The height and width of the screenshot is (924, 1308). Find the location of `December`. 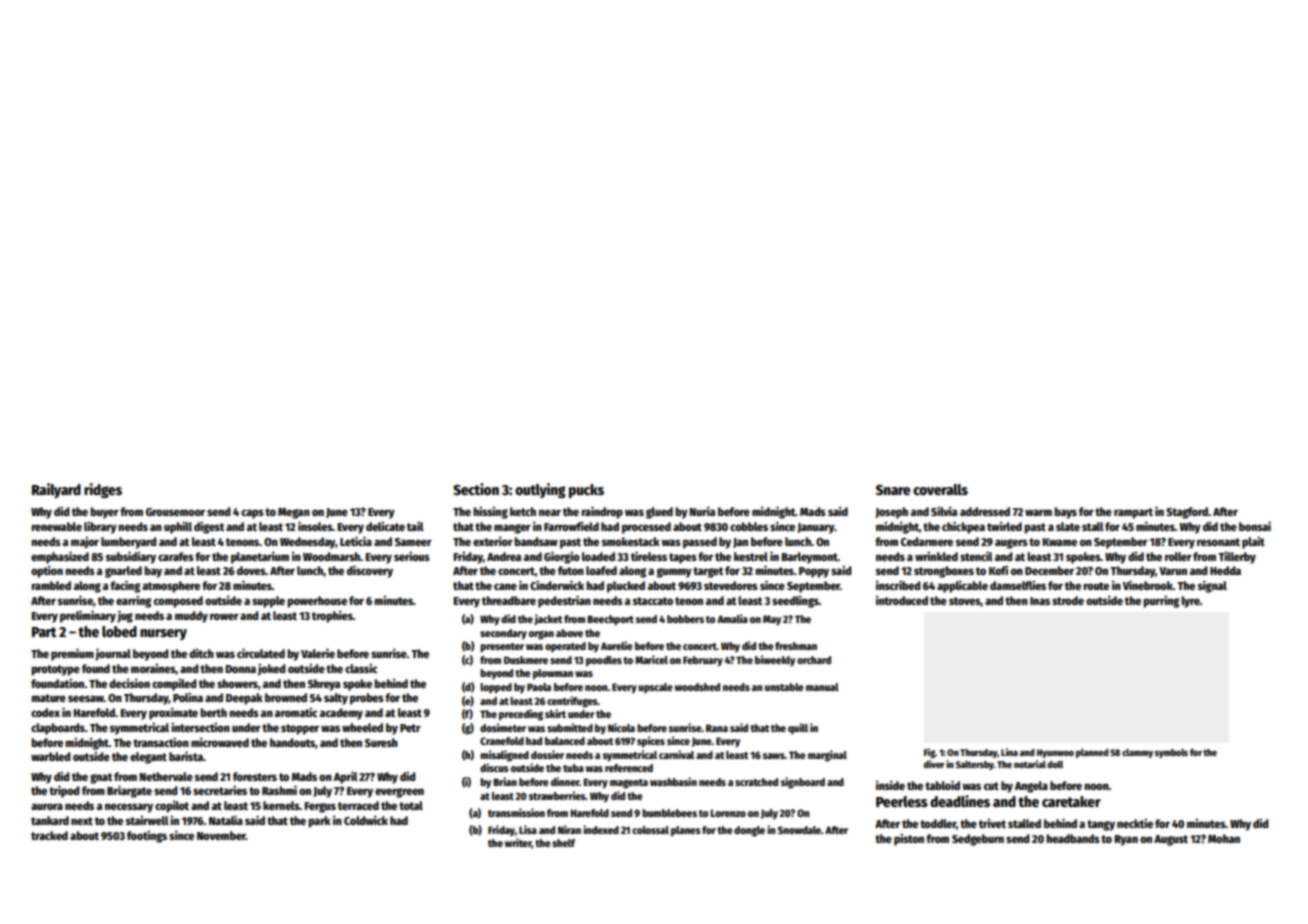

December is located at coordinates (1049, 570).
